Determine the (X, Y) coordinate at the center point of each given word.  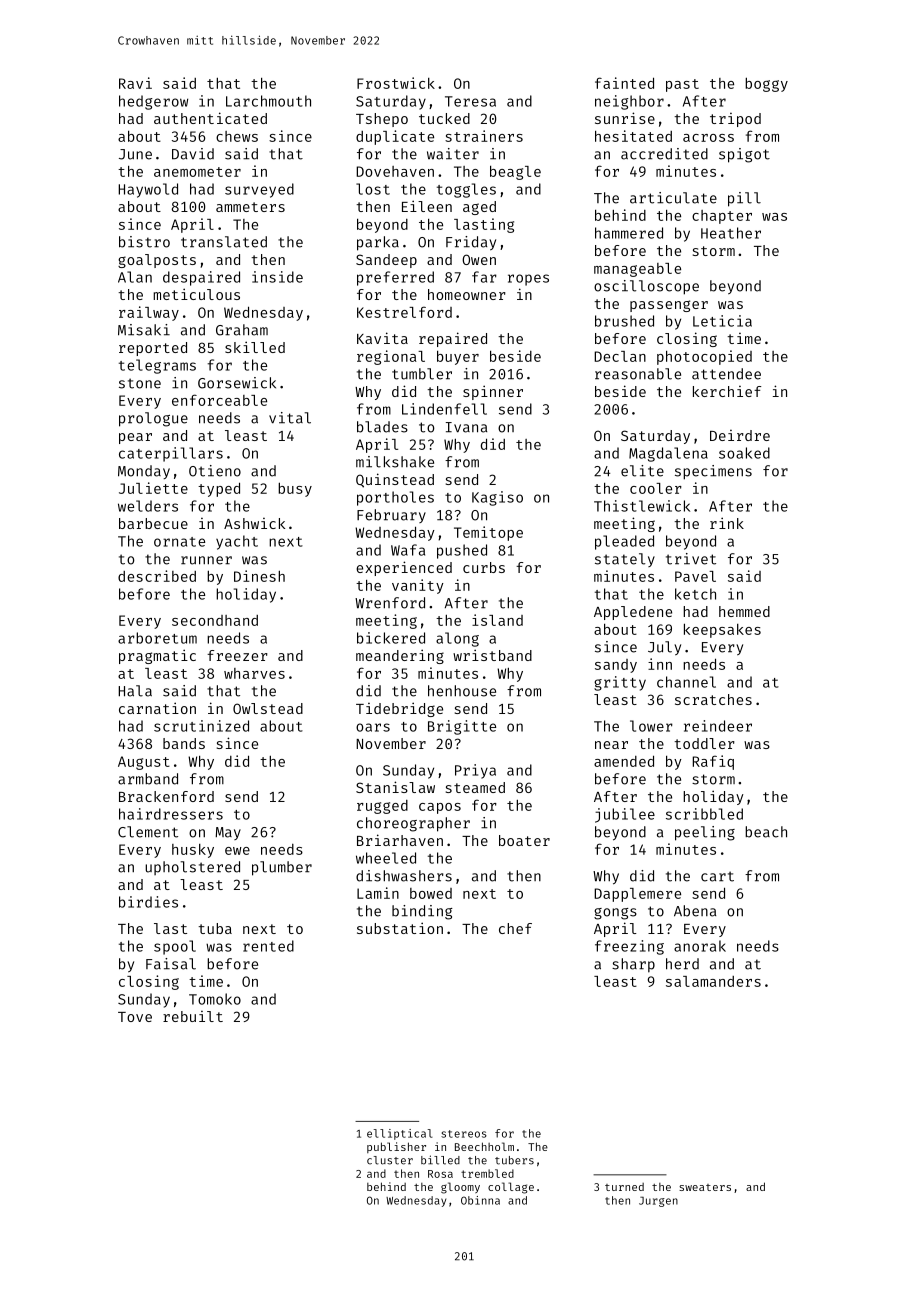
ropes (528, 280)
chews (237, 136)
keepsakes (722, 630)
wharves (254, 673)
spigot (744, 155)
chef (515, 928)
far (484, 277)
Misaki (144, 330)
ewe (237, 851)
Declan (620, 356)
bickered (391, 638)
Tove (135, 1017)
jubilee (625, 815)
